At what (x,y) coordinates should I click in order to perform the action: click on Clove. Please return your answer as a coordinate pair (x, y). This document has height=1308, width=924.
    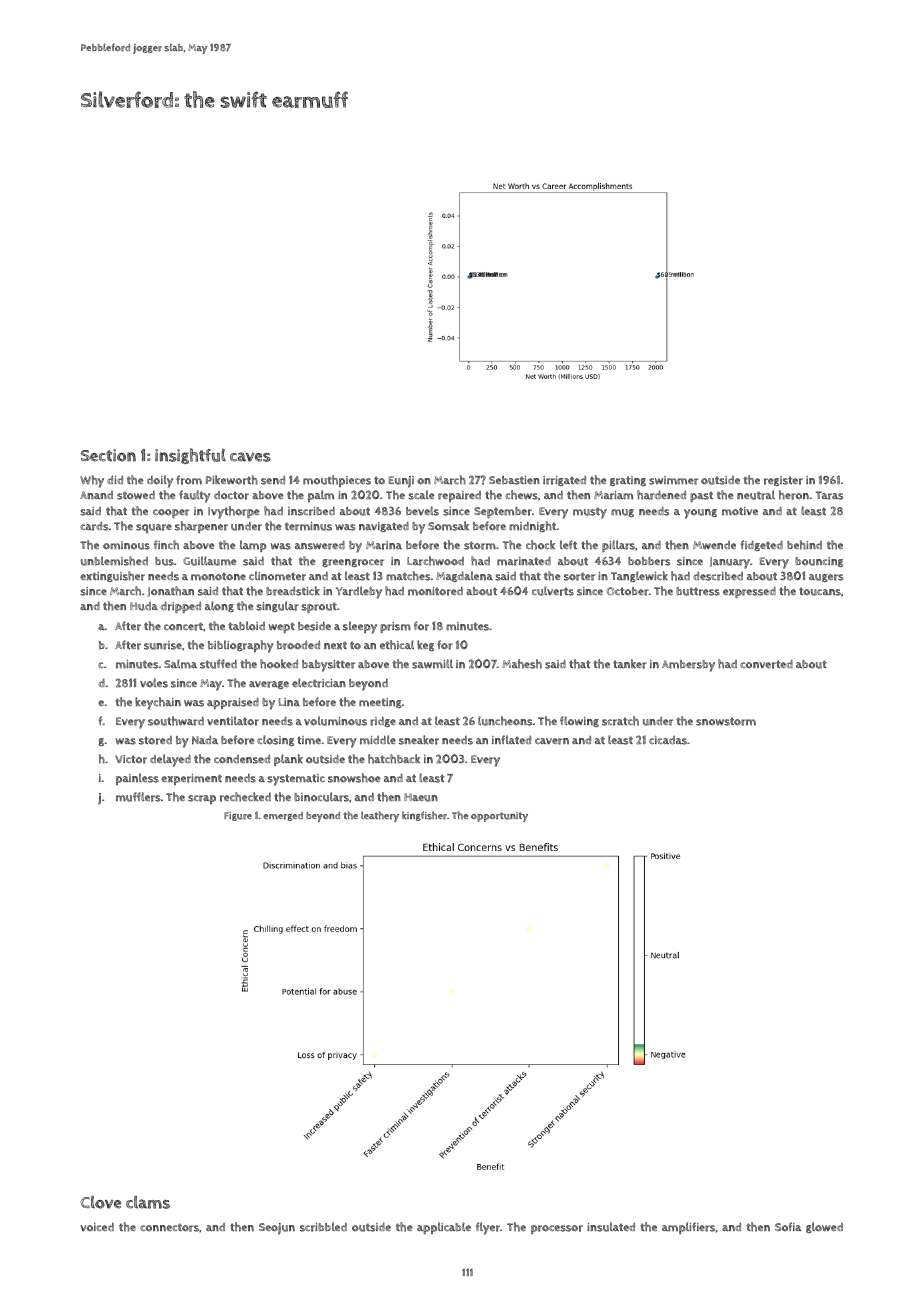
    Looking at the image, I should click on (100, 1202).
